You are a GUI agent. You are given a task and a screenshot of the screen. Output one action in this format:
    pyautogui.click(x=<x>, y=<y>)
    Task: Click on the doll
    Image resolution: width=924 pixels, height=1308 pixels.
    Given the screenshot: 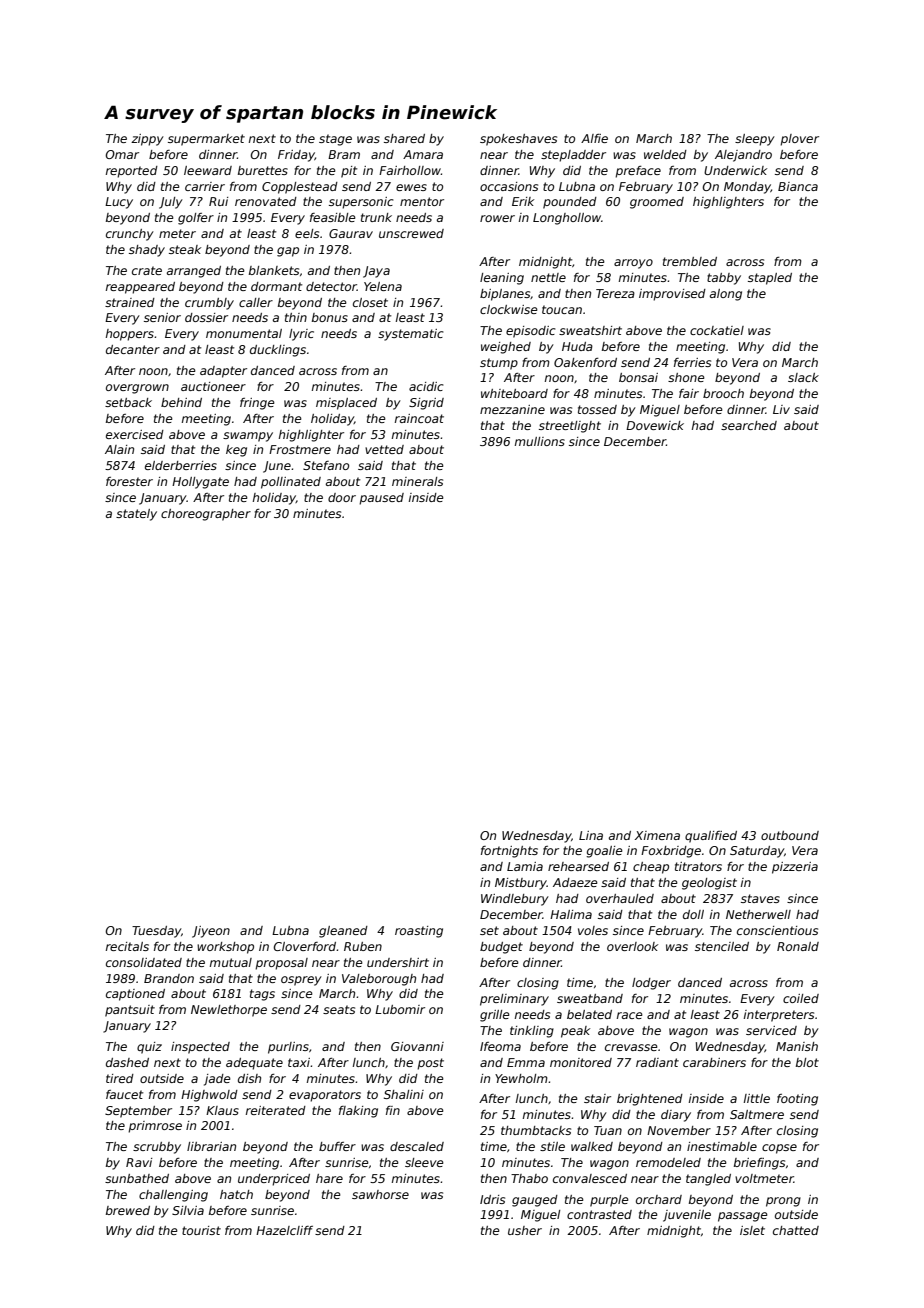 What is the action you would take?
    pyautogui.click(x=693, y=914)
